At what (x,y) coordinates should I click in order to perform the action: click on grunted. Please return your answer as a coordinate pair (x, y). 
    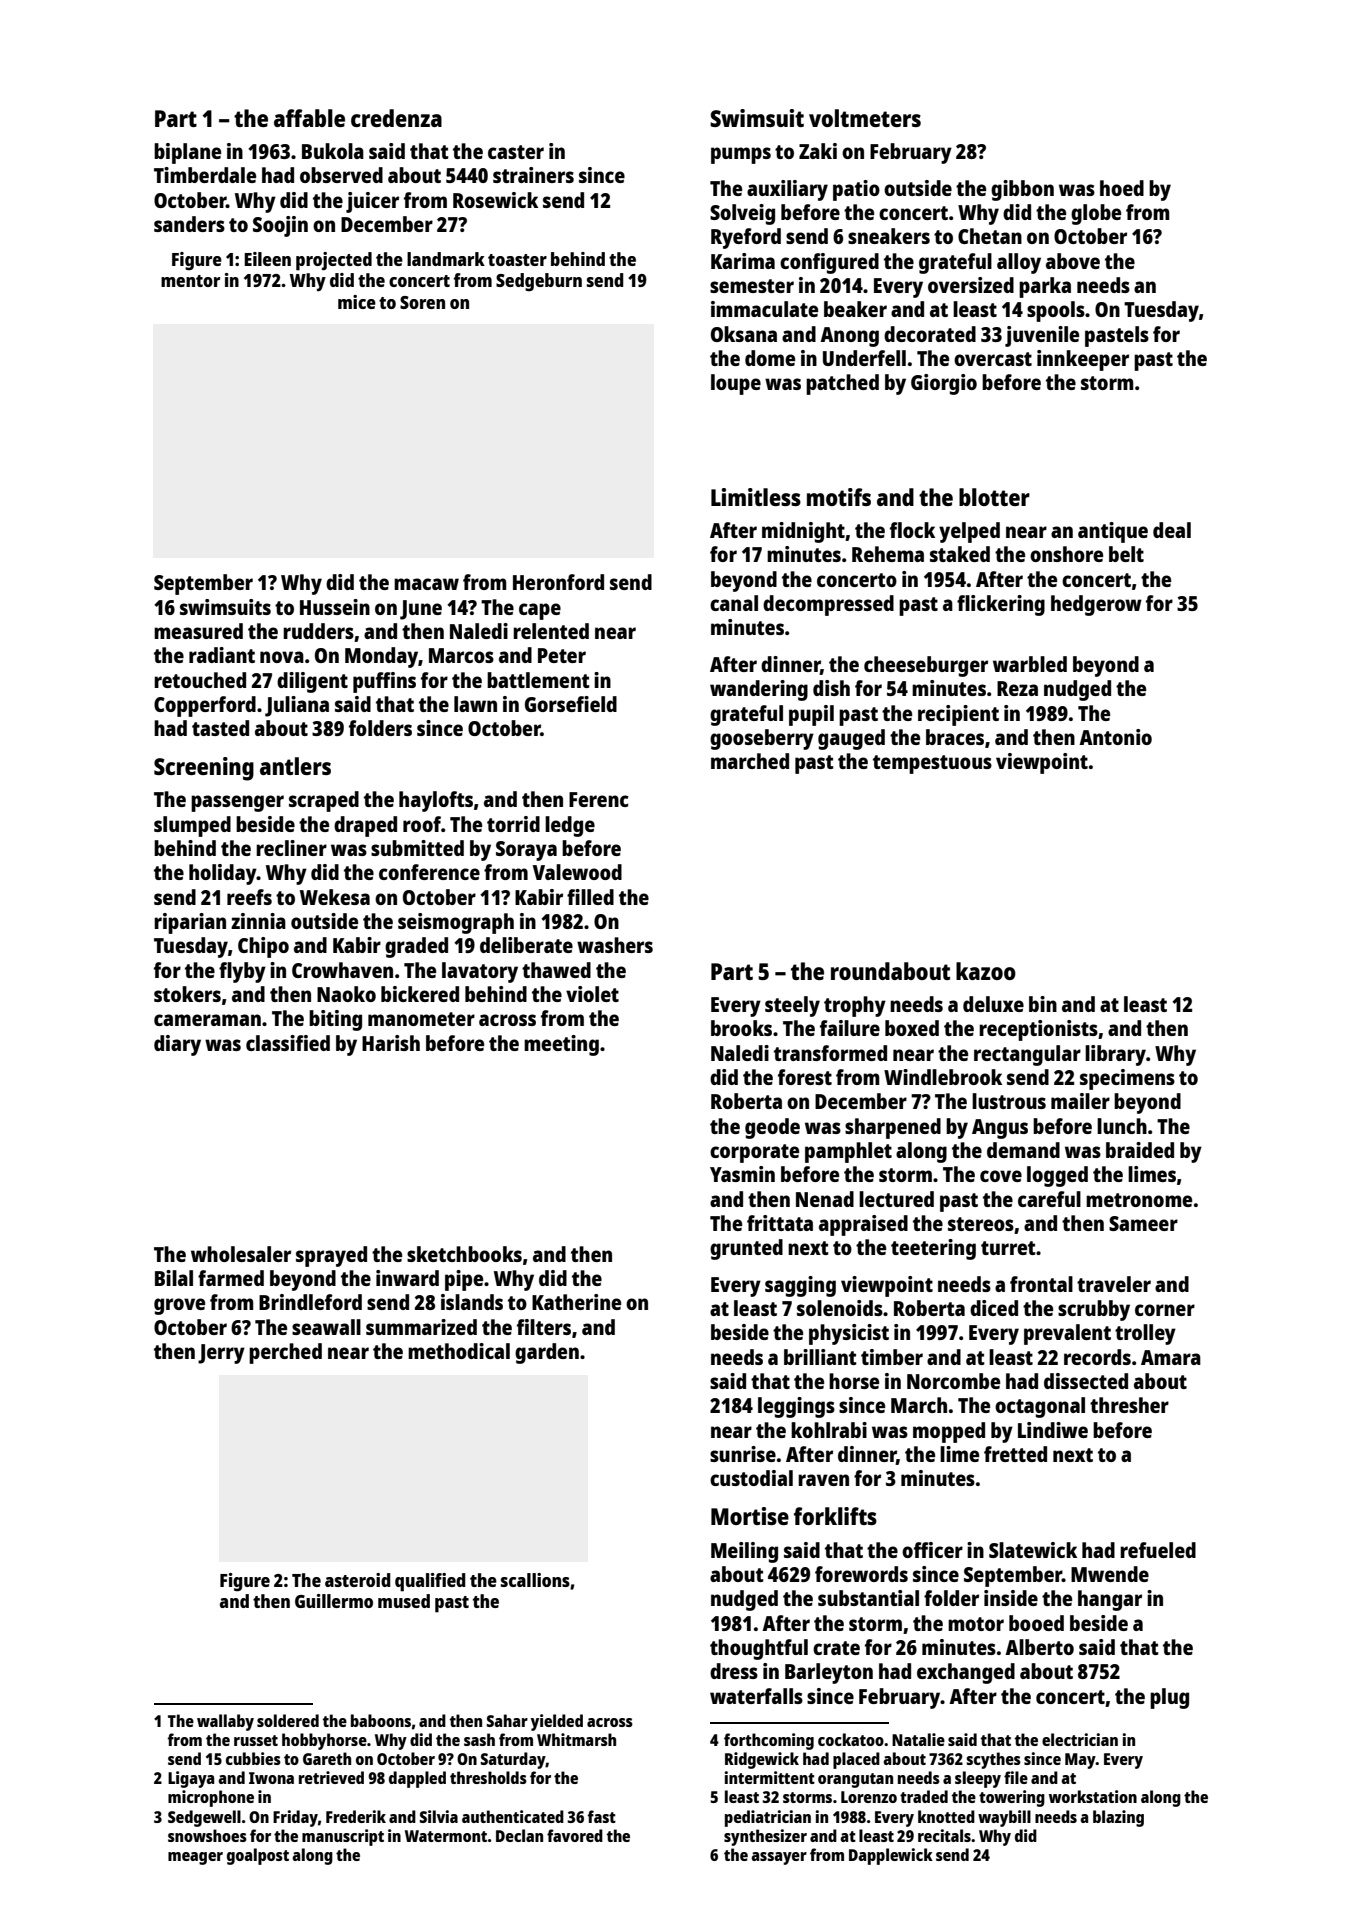
    Looking at the image, I should click on (746, 1249).
